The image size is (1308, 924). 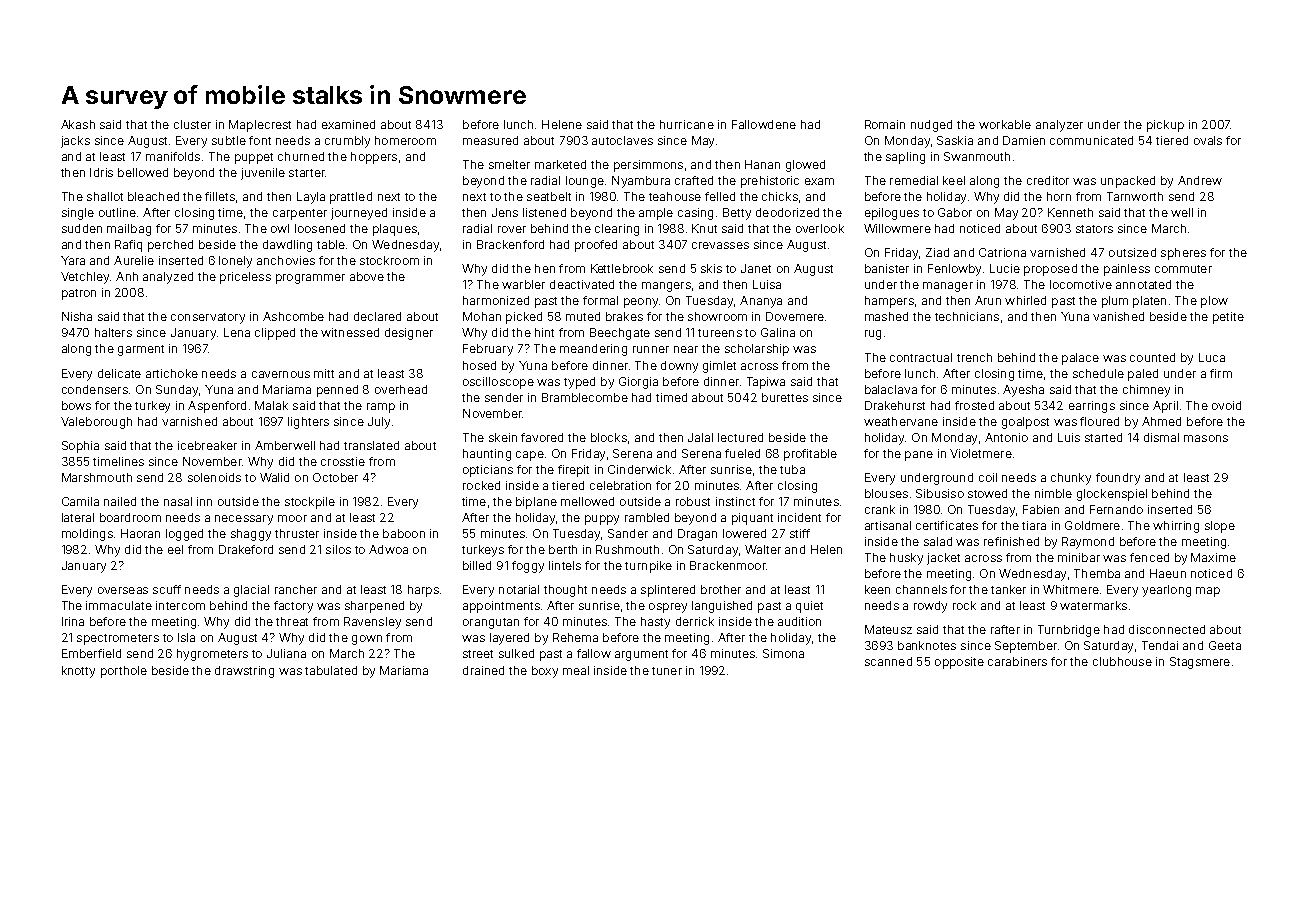 I want to click on Andrew, so click(x=1200, y=180).
